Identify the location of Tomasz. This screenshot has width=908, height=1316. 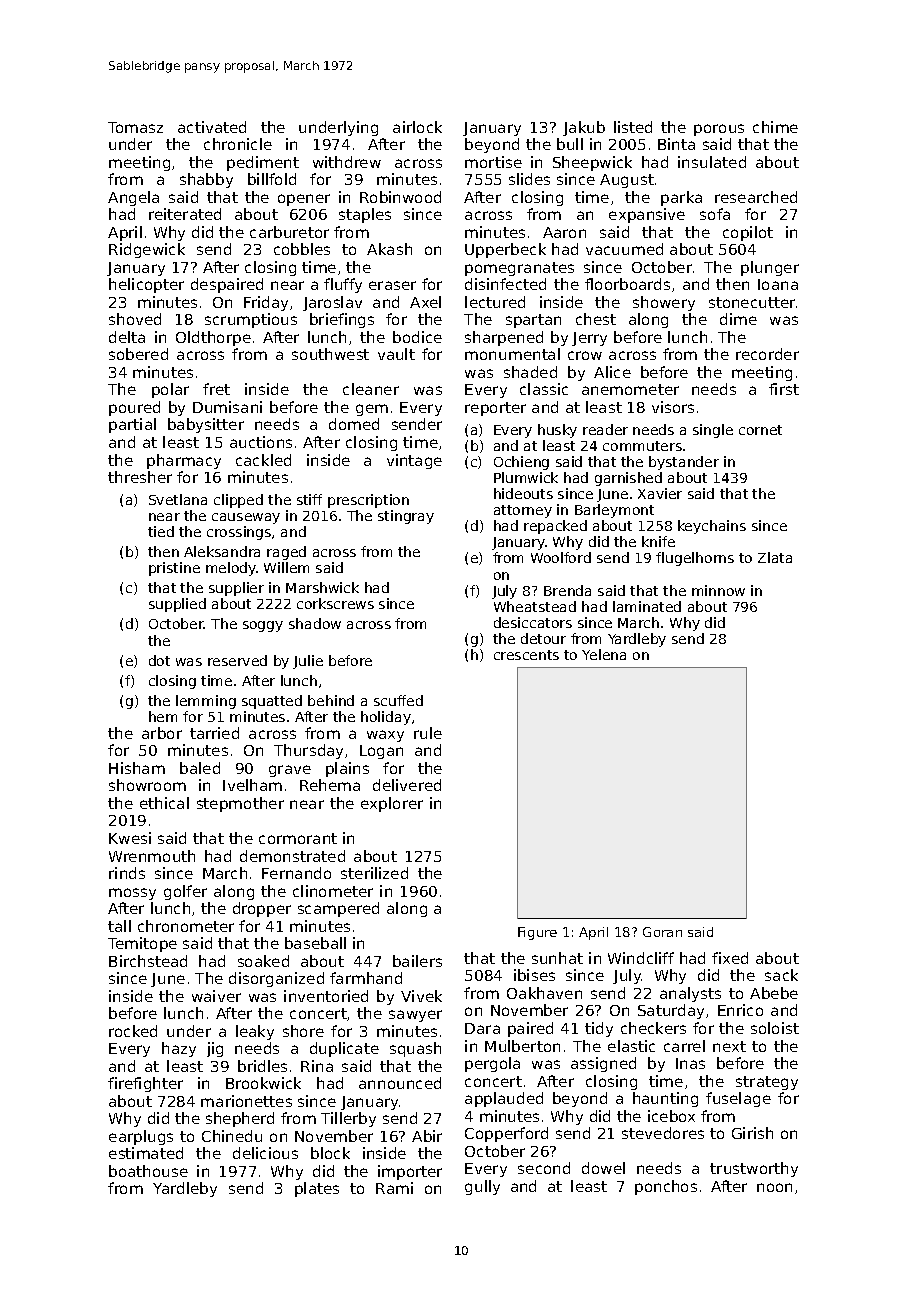
(135, 127).
